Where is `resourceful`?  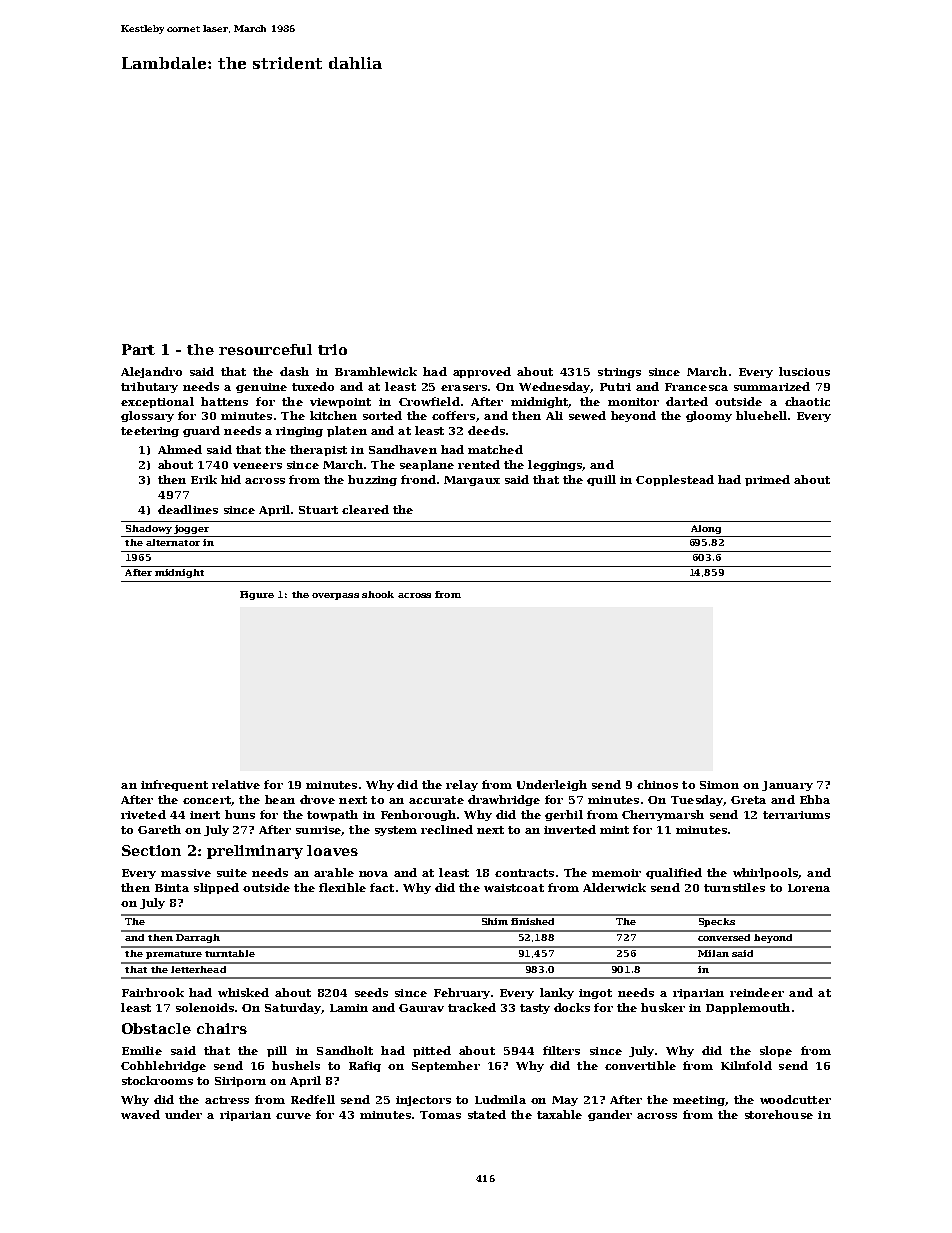
resourceful is located at coordinates (265, 349).
